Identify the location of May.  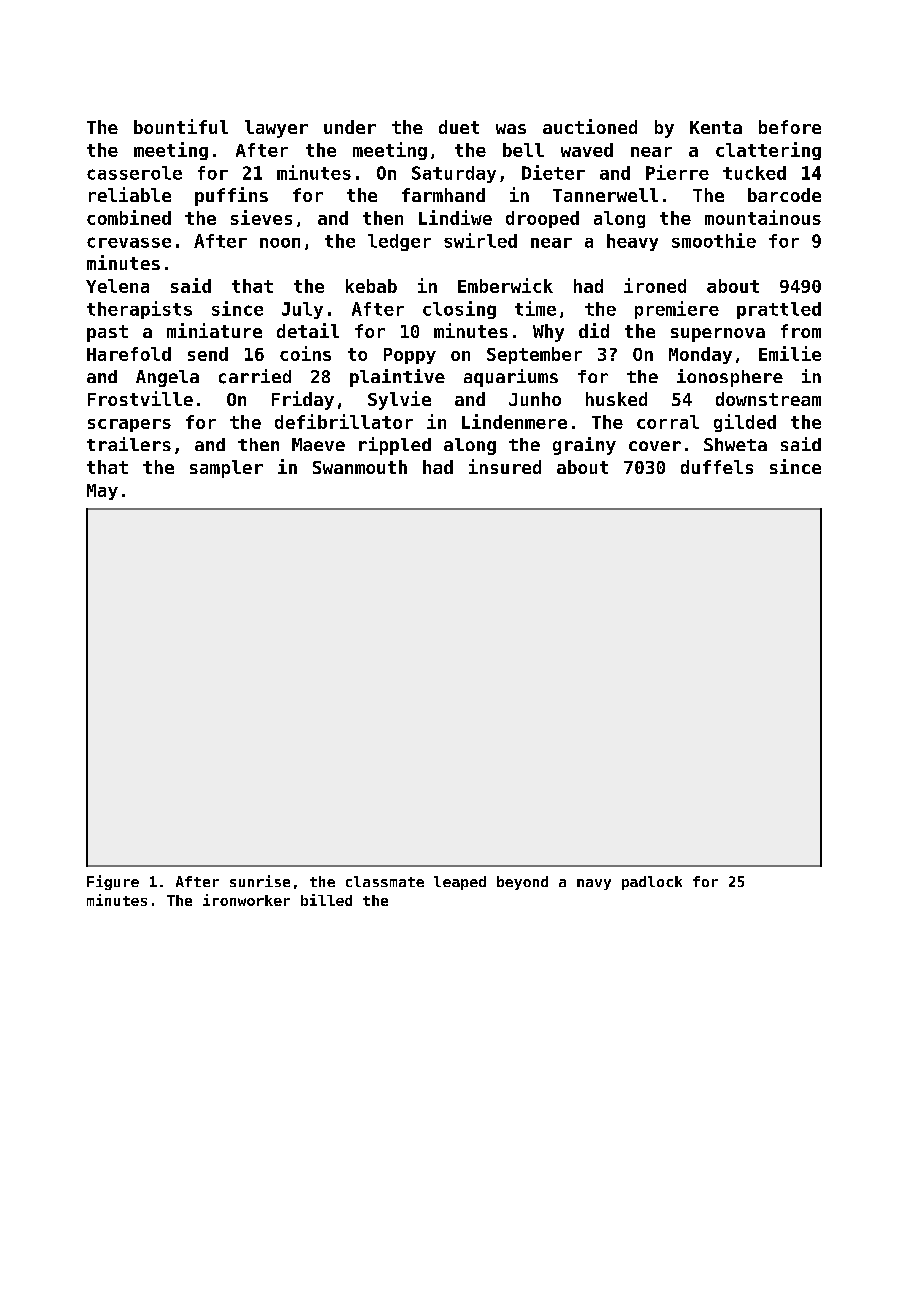
(102, 492).
